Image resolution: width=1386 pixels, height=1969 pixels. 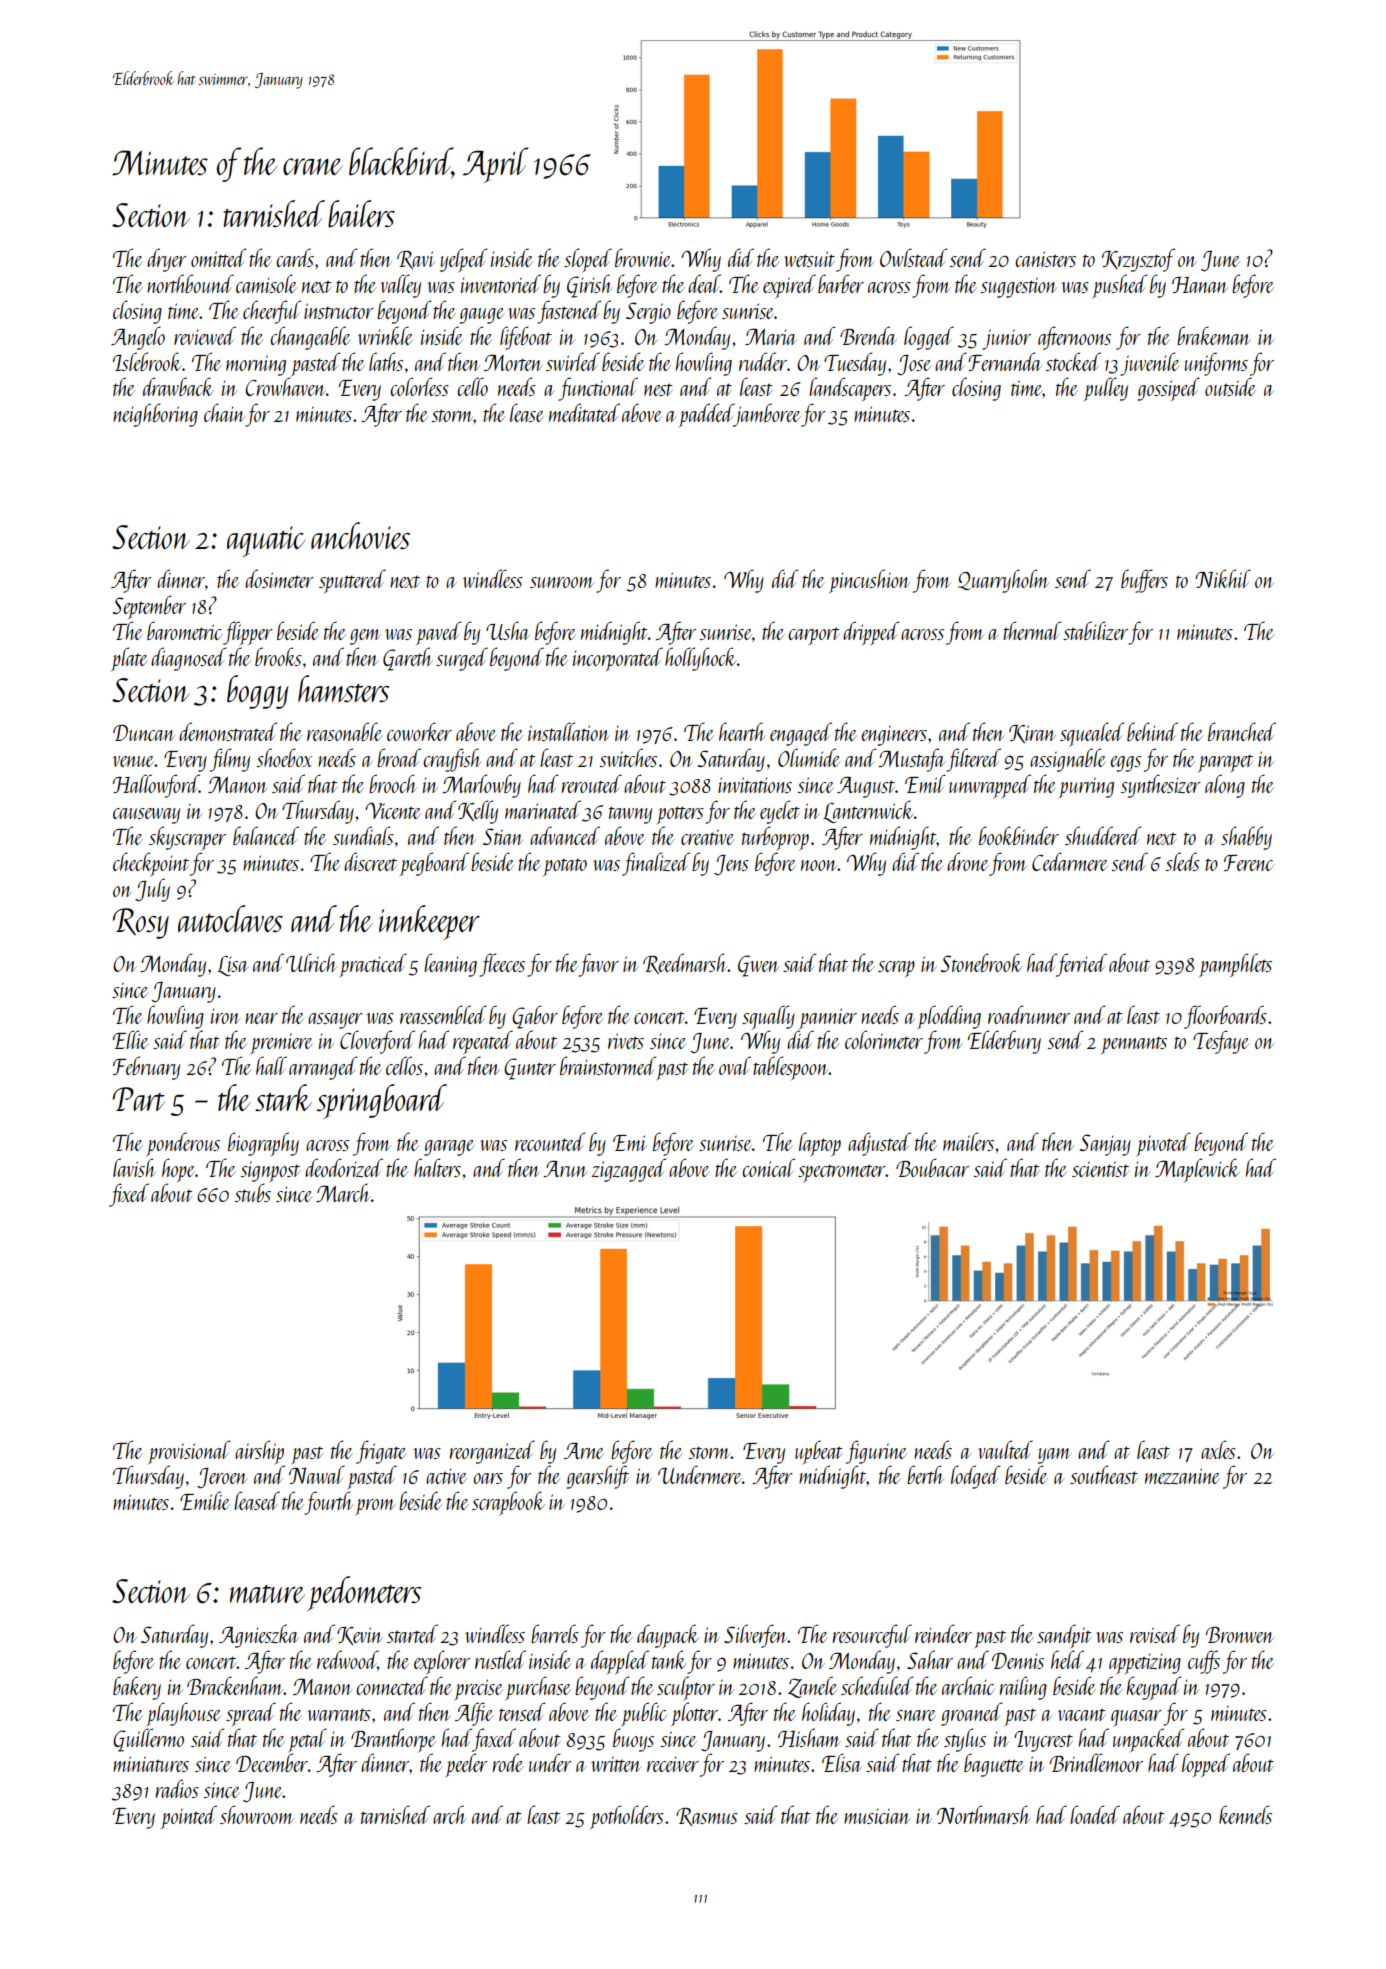 What do you see at coordinates (767, 415) in the page?
I see `jamboree` at bounding box center [767, 415].
